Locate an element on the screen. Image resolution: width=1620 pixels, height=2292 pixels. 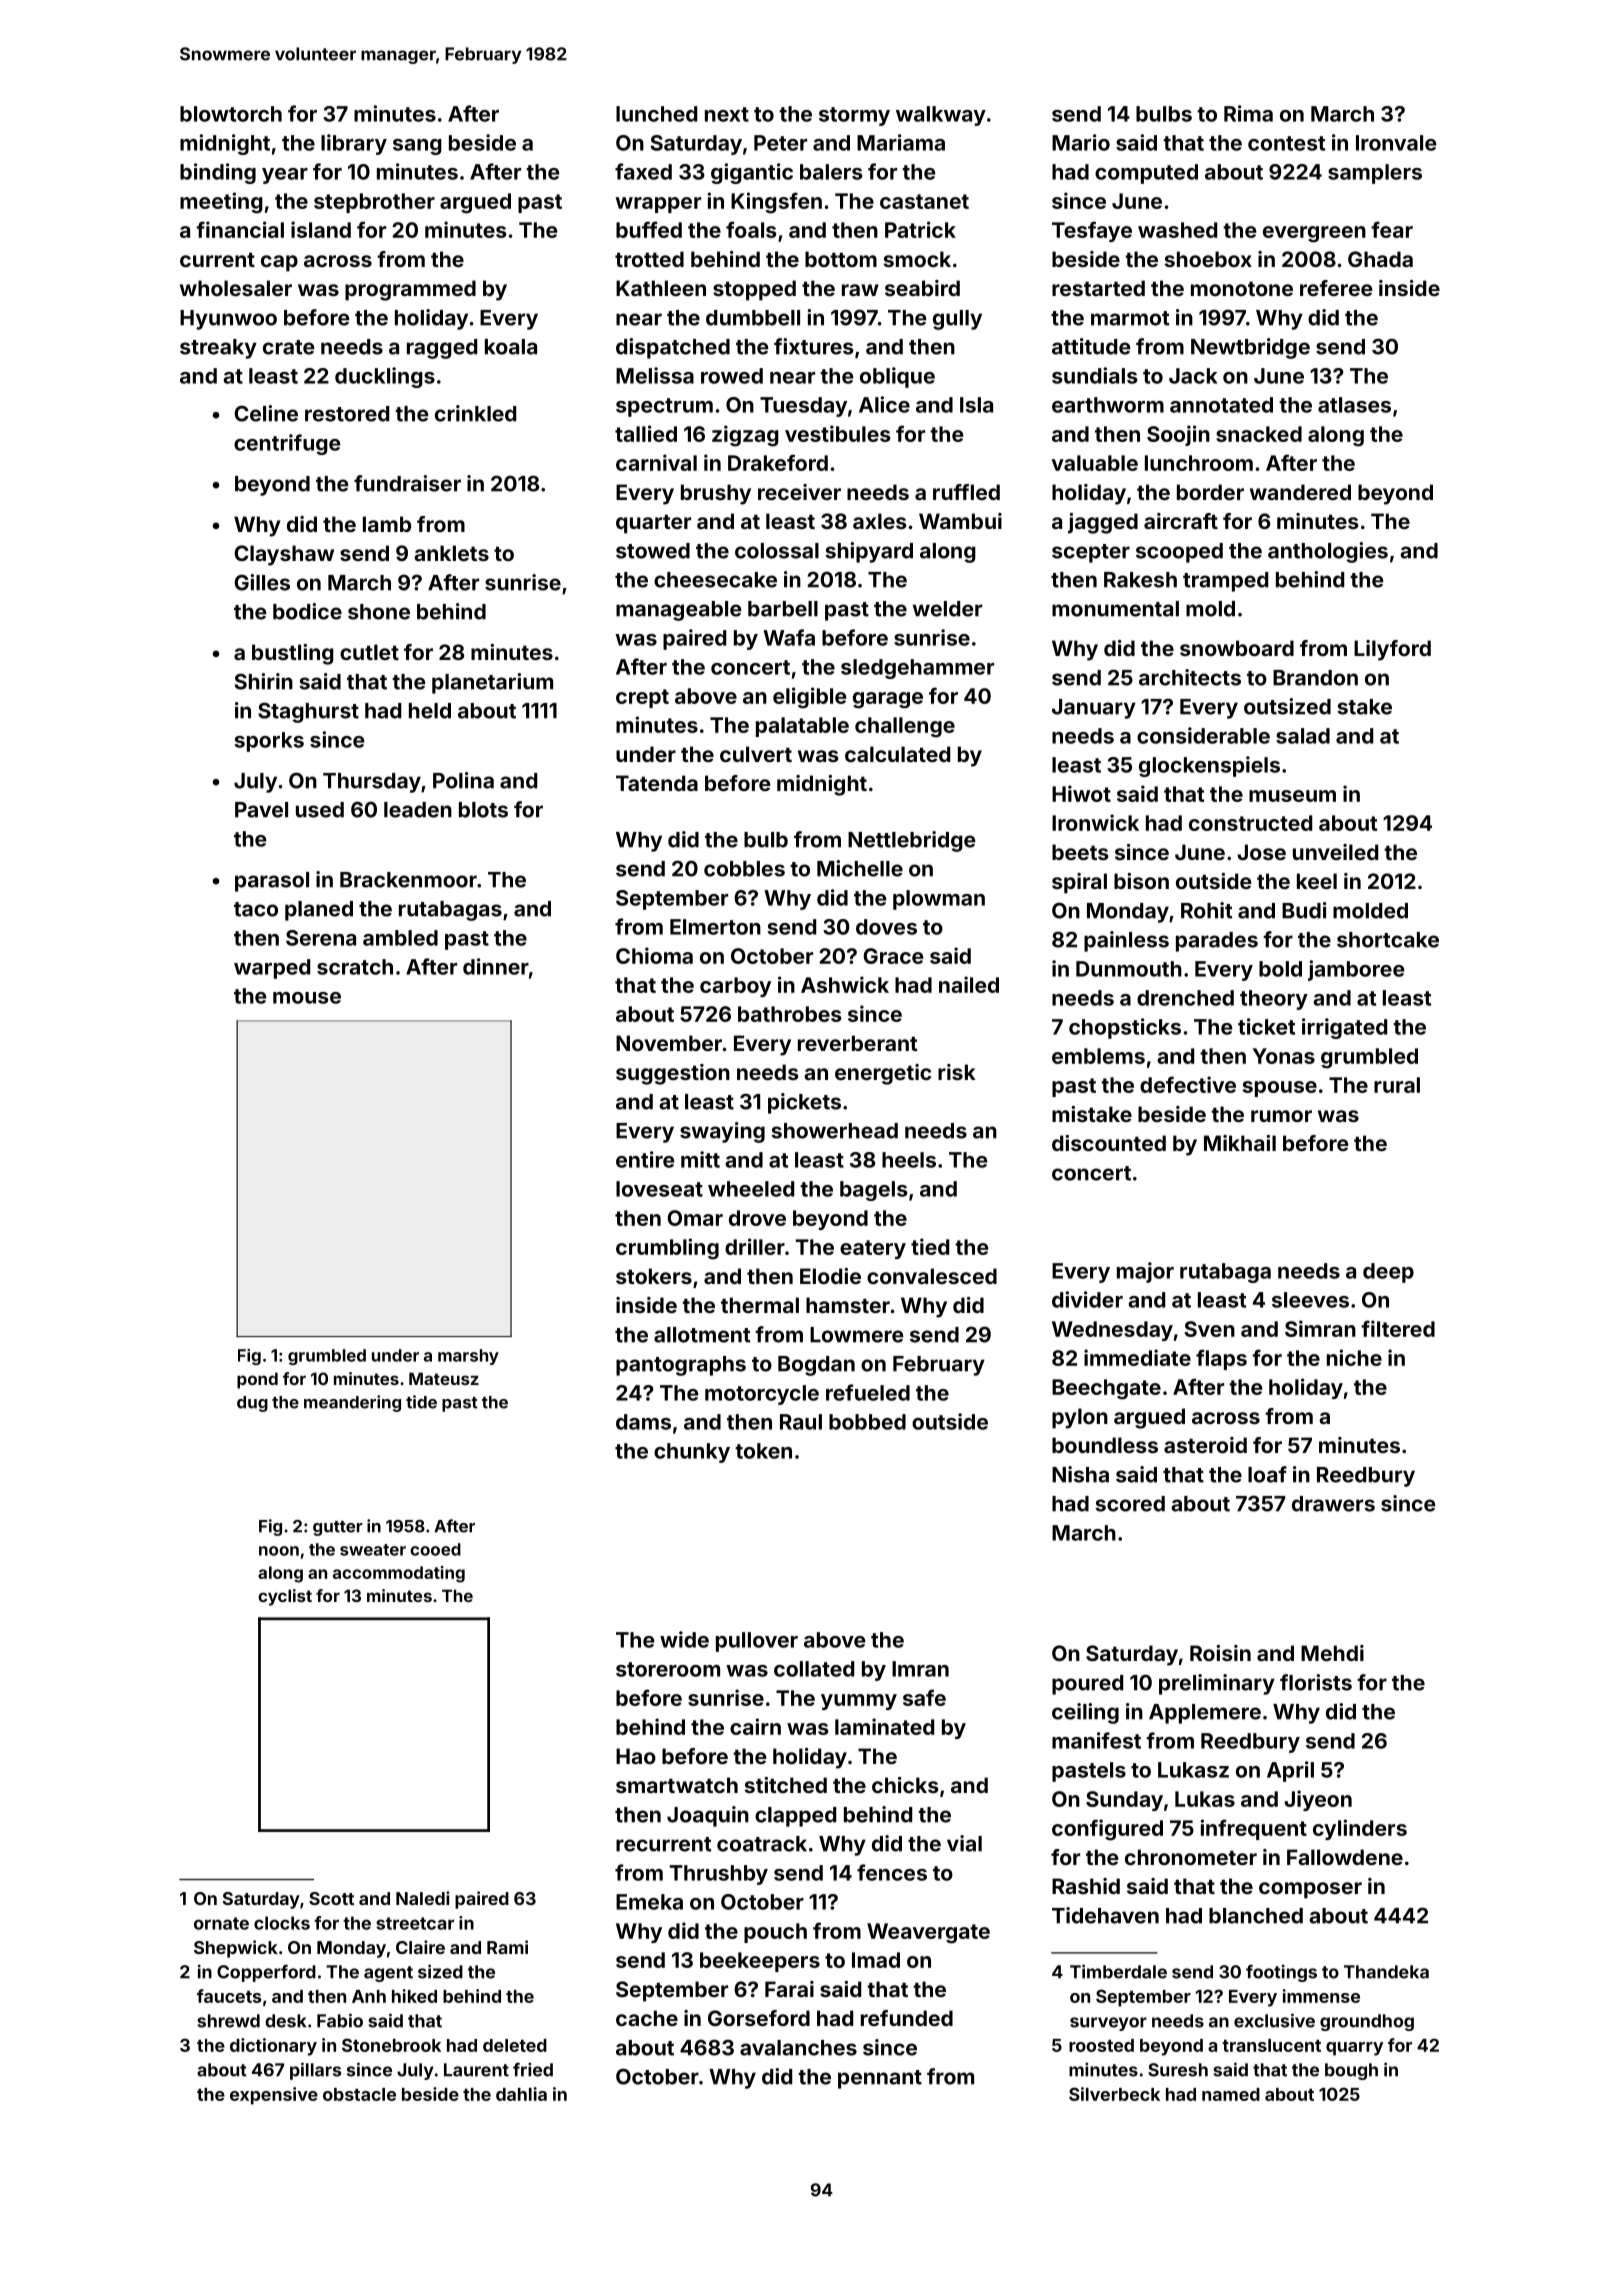
salad is located at coordinates (1303, 736).
